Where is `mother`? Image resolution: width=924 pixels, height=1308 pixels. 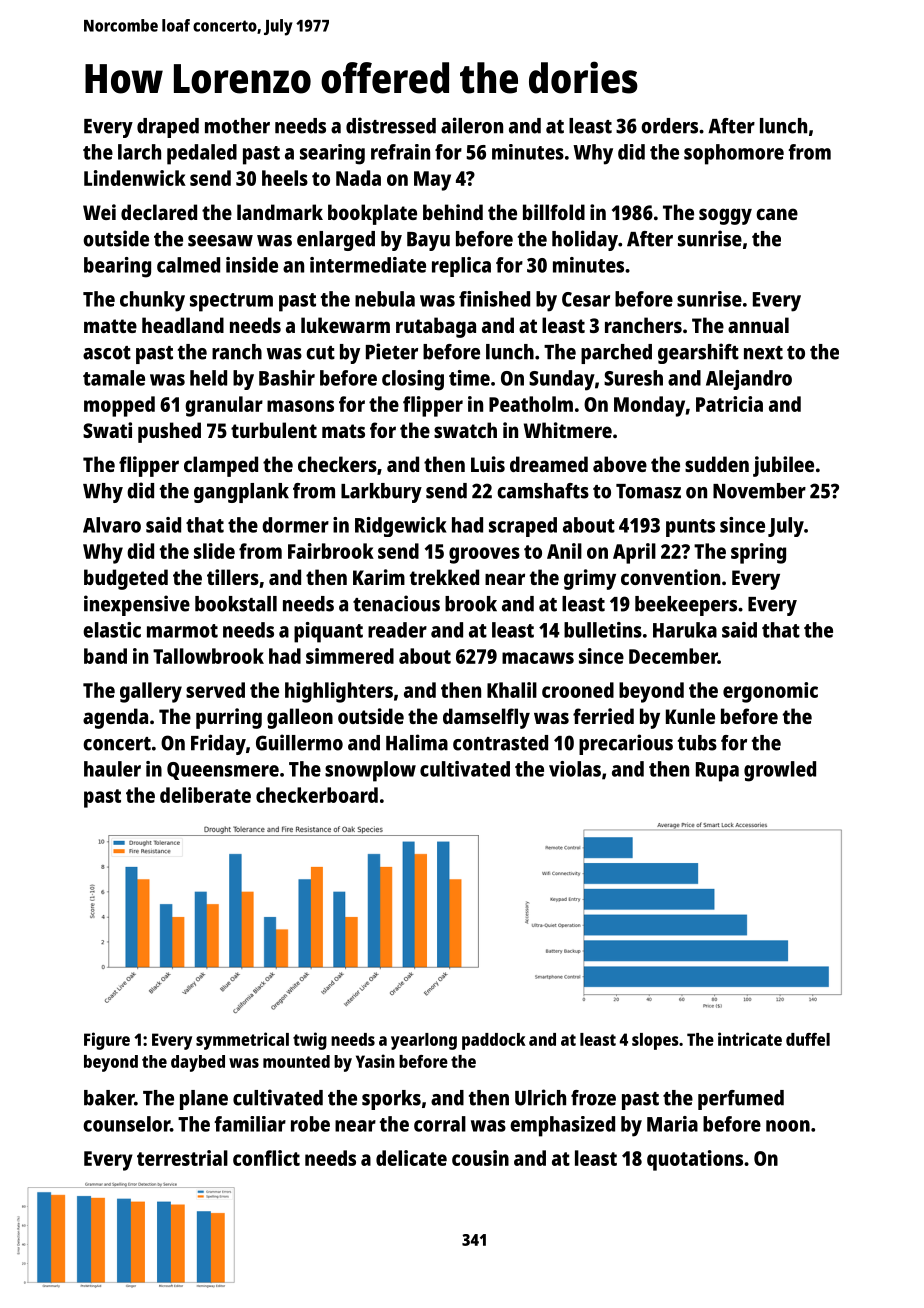
mother is located at coordinates (237, 126).
